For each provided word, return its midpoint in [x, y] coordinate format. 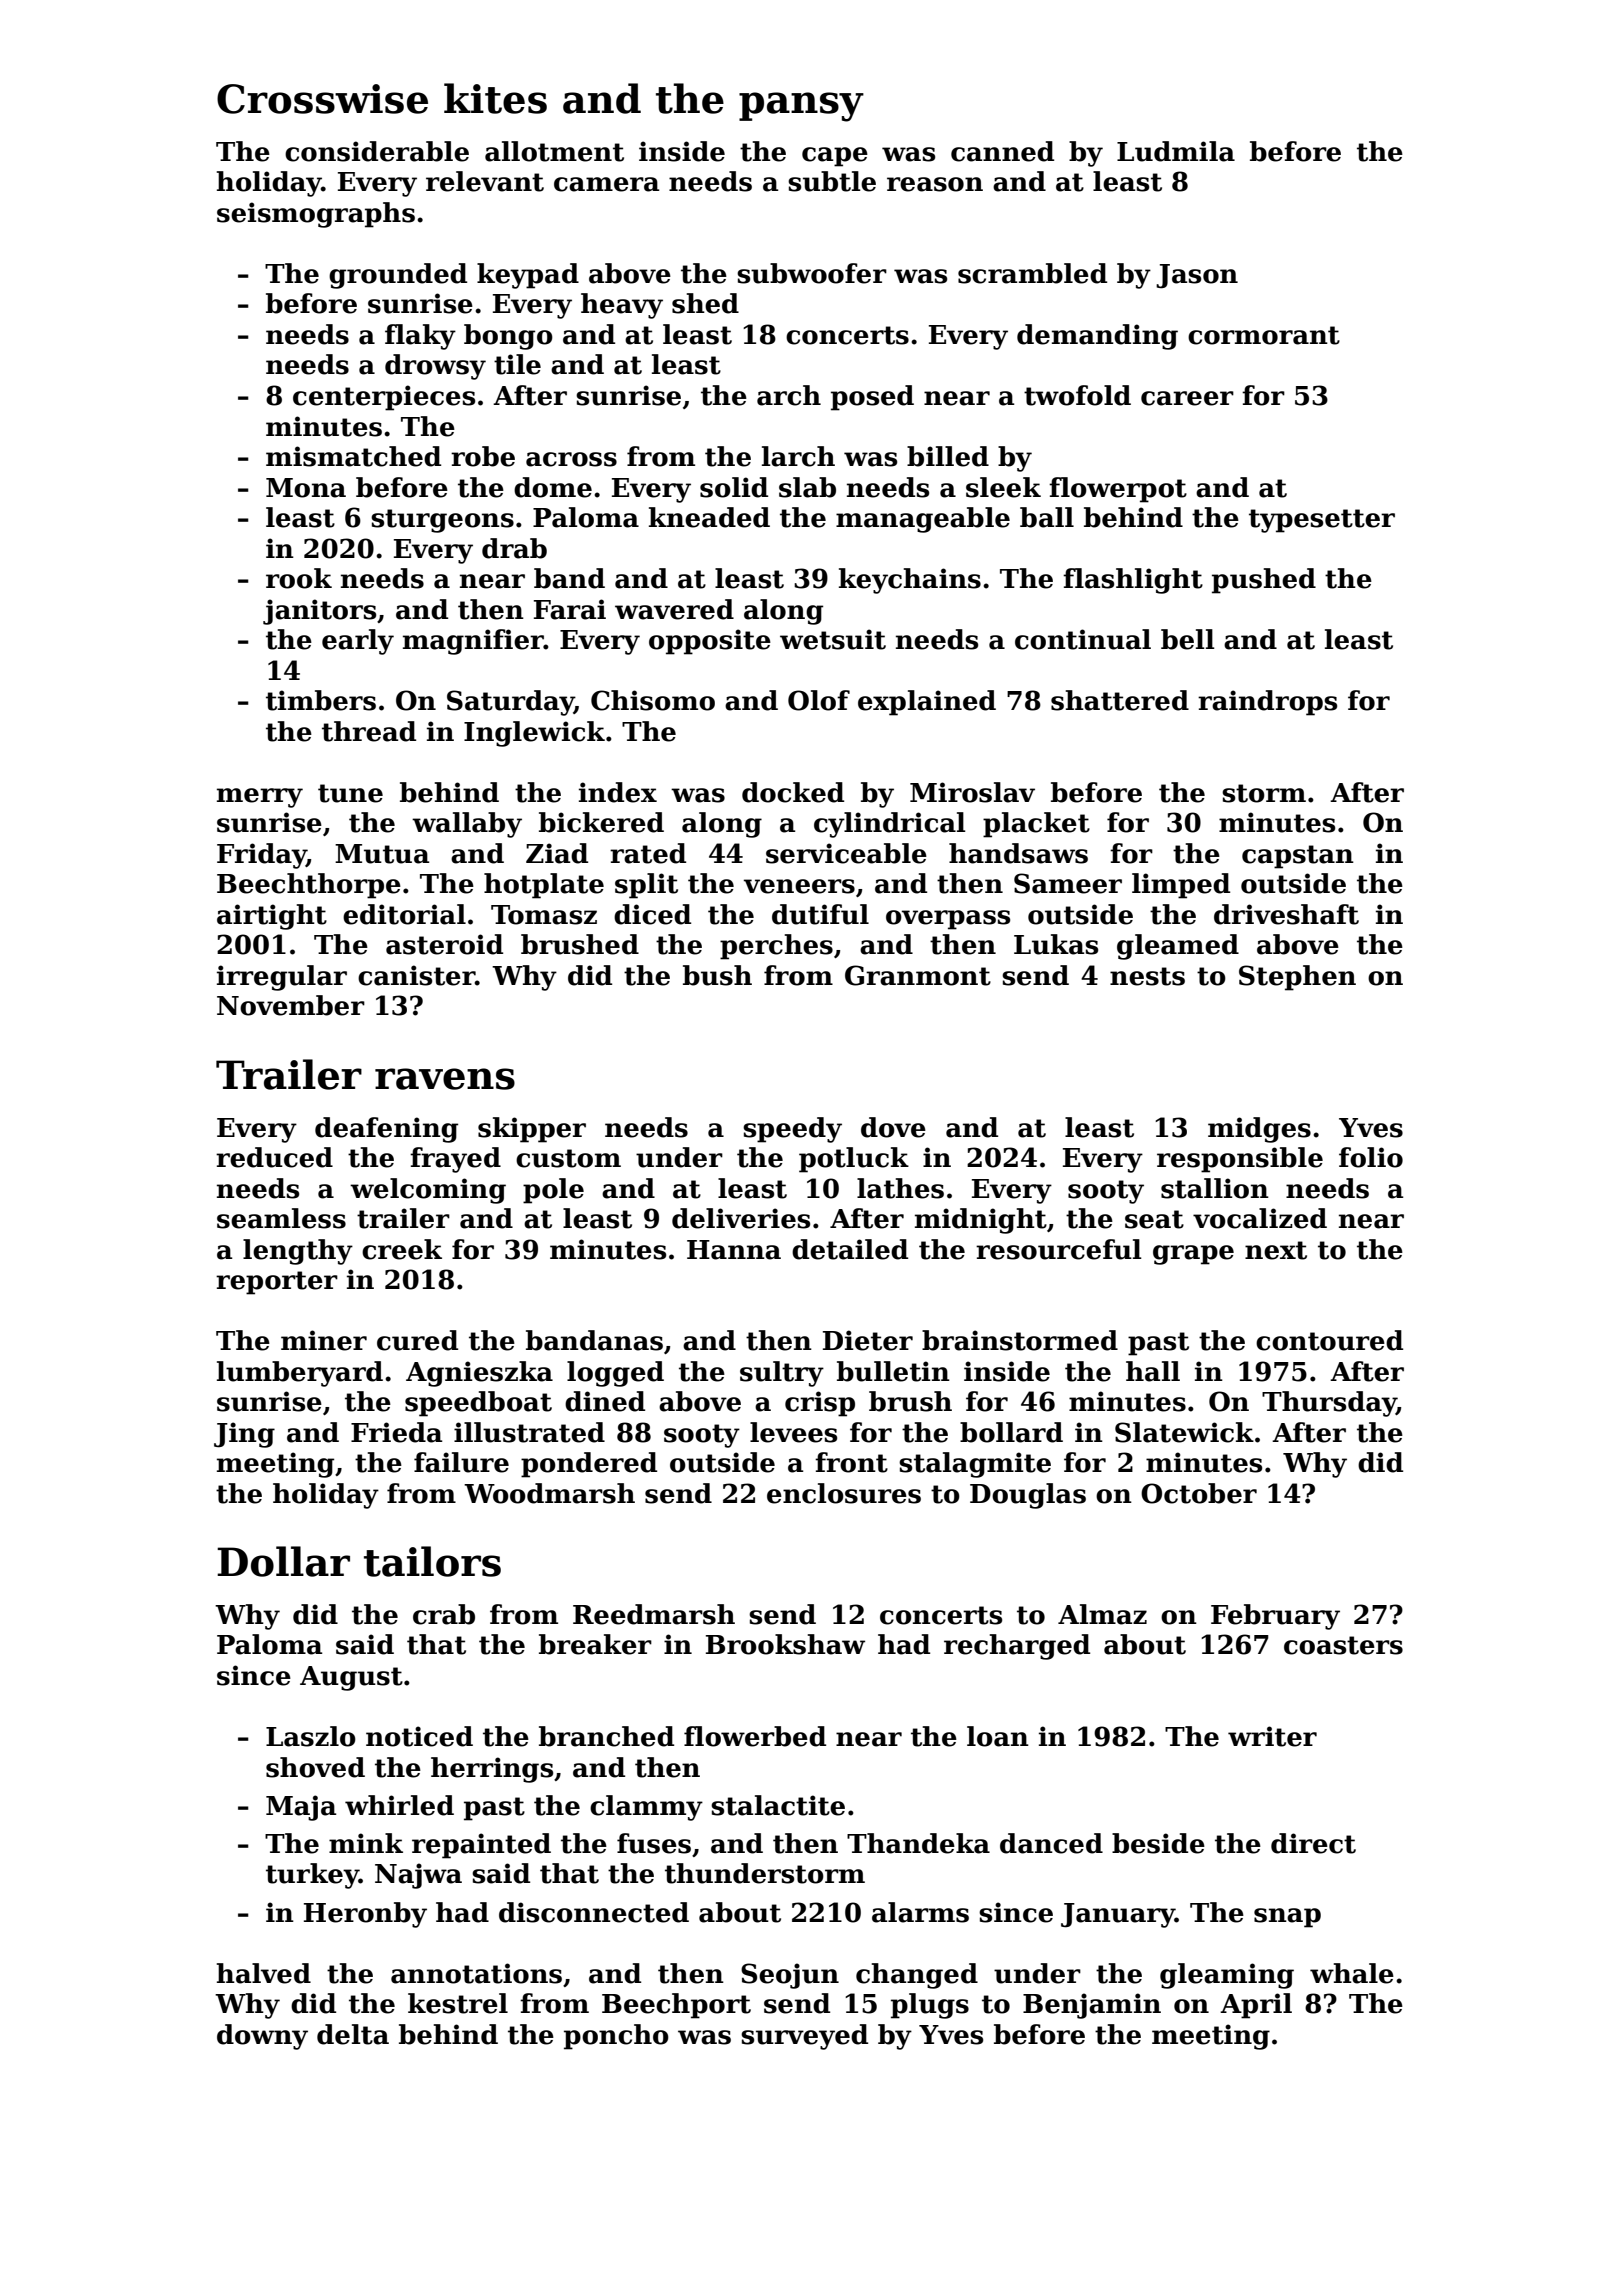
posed [872, 398]
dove [893, 1127]
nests [1147, 976]
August [351, 1678]
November [291, 1005]
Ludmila [1176, 151]
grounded [398, 276]
